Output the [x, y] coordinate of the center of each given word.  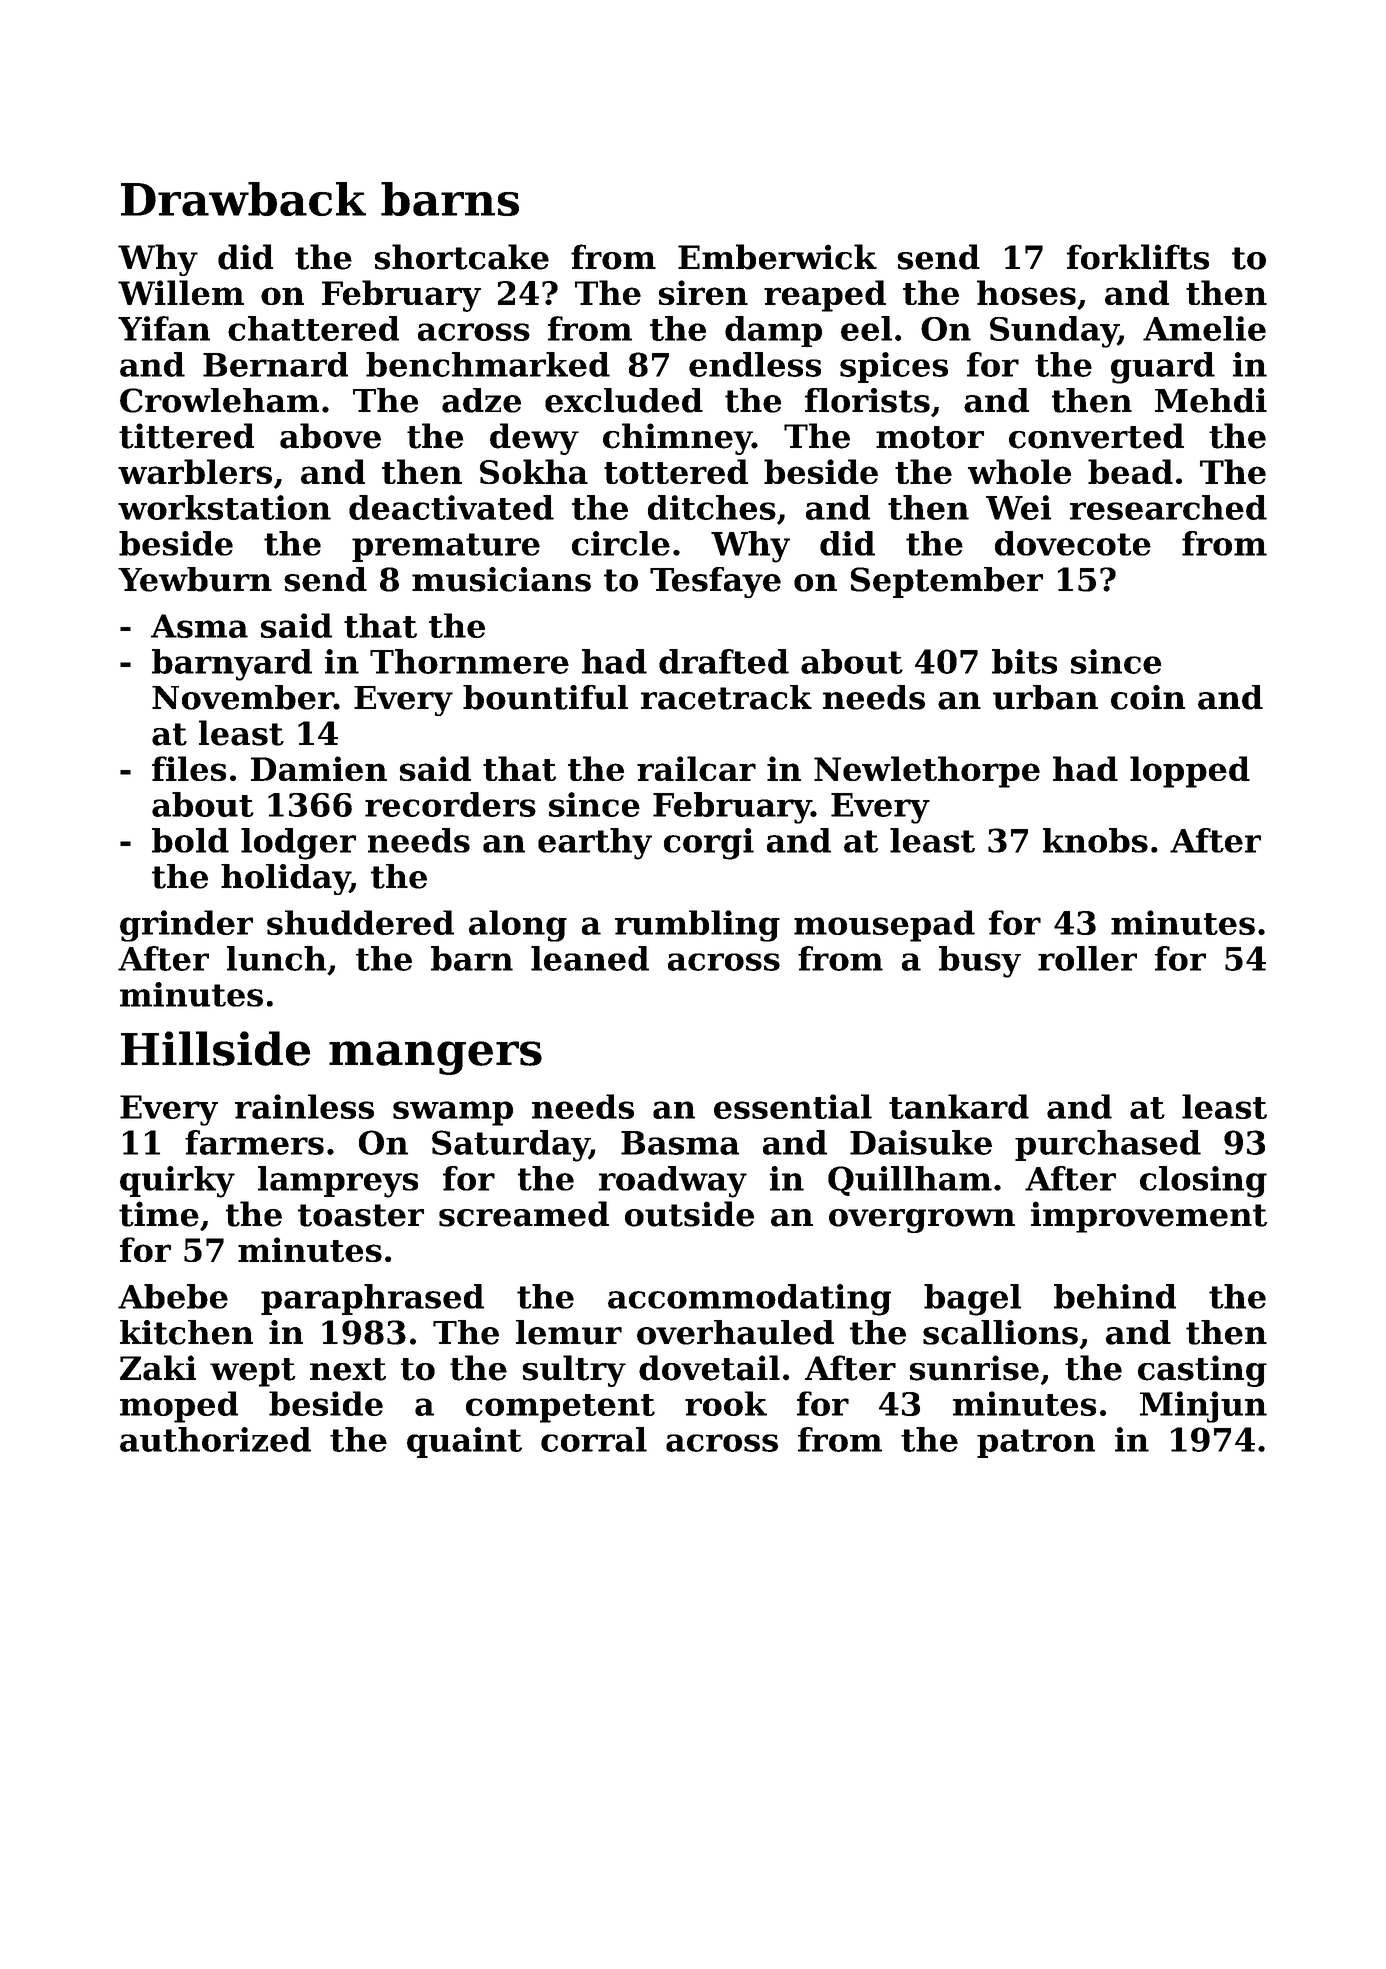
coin [1148, 697]
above [330, 436]
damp [773, 331]
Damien [319, 768]
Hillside [215, 1048]
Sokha [534, 471]
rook [726, 1403]
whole [1019, 471]
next [348, 1369]
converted [1096, 436]
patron [1036, 1443]
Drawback [243, 199]
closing [1203, 1182]
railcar [696, 768]
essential [793, 1106]
